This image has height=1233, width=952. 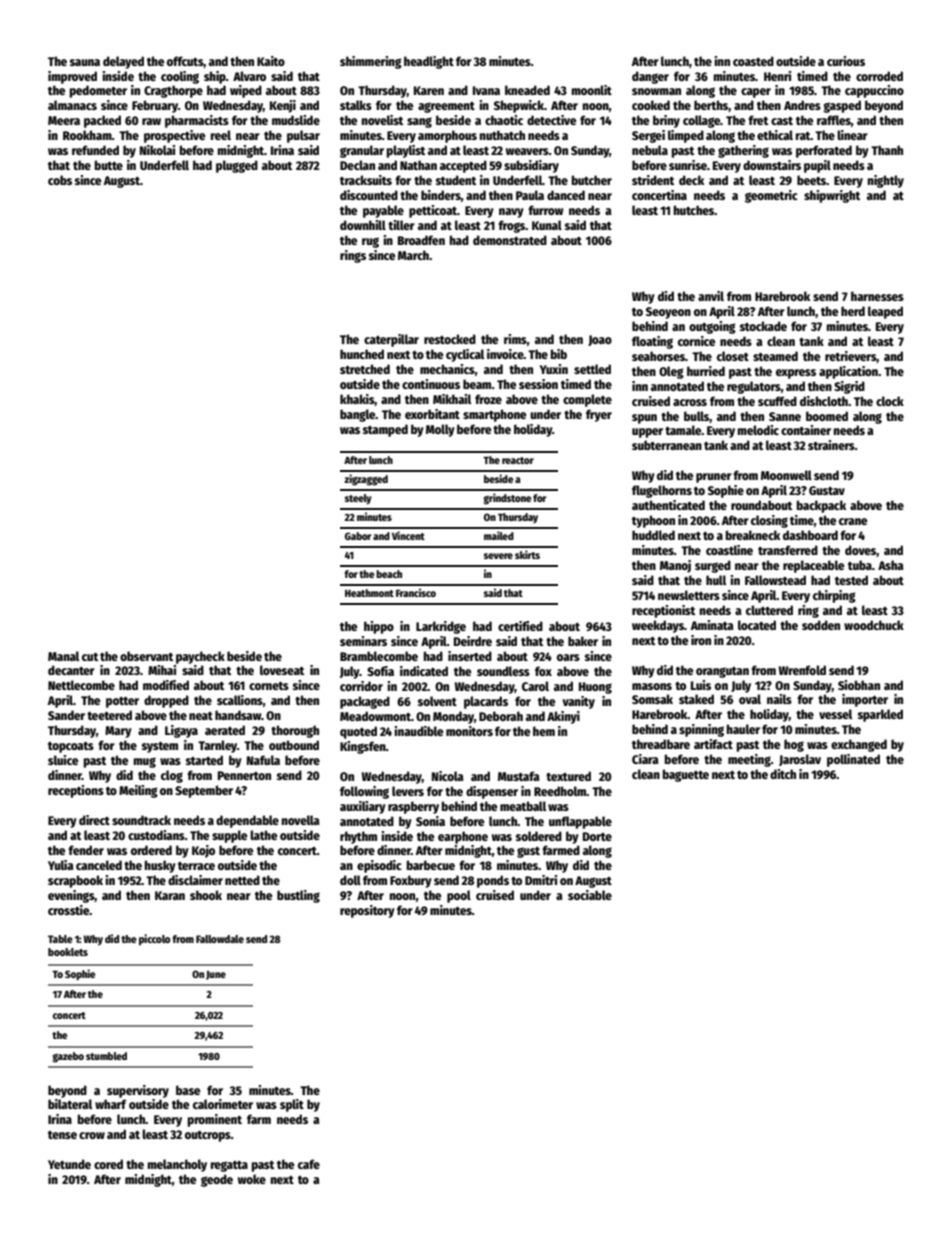 What do you see at coordinates (510, 240) in the image?
I see `demonstrated` at bounding box center [510, 240].
